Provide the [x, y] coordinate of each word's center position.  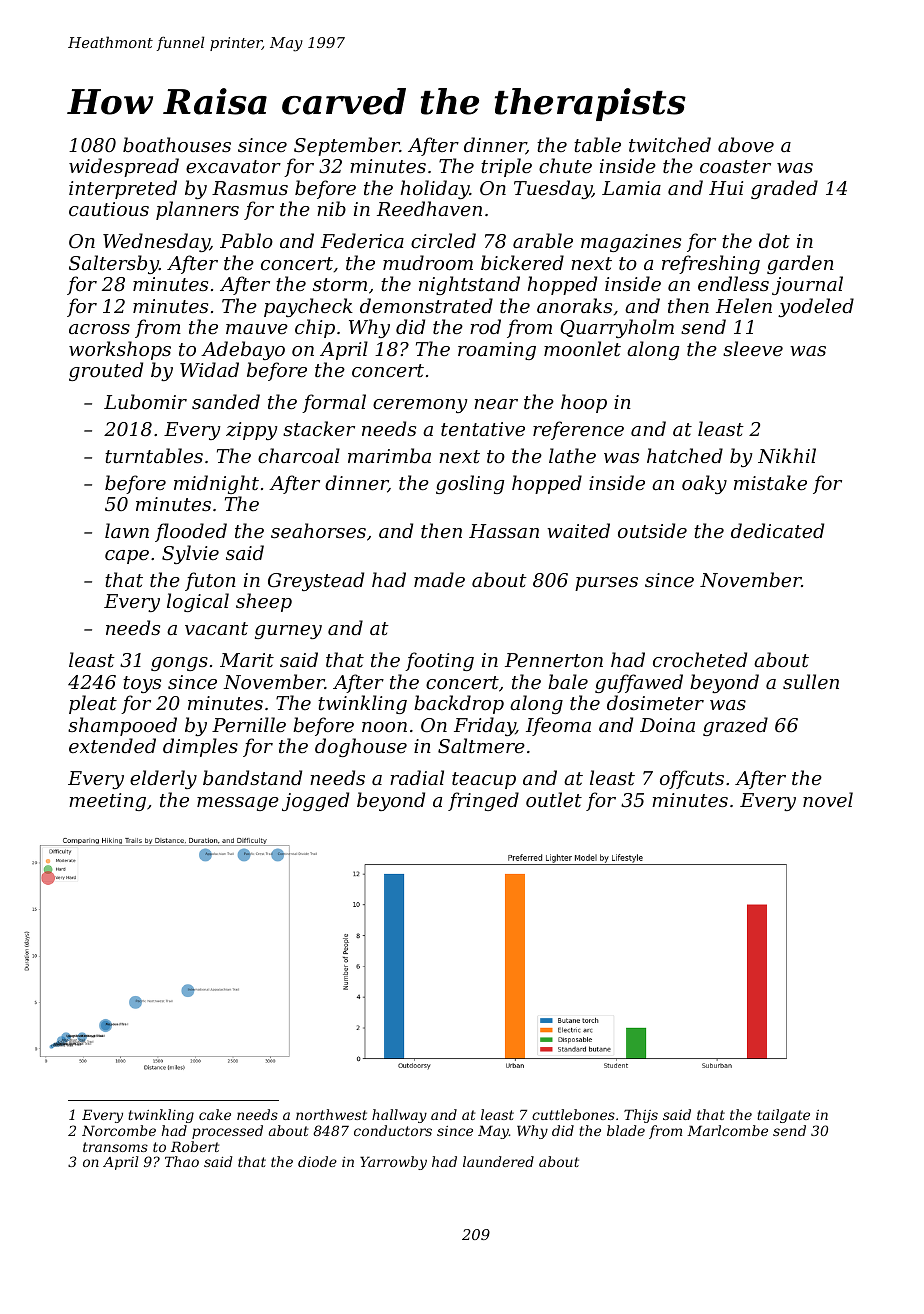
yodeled [816, 307]
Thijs [641, 1116]
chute [565, 165]
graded [784, 189]
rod [485, 326]
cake [215, 1114]
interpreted [123, 189]
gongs [179, 664]
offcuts [692, 779]
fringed [483, 801]
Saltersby [114, 264]
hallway [399, 1116]
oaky [704, 484]
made [439, 579]
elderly [163, 779]
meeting [107, 802]
